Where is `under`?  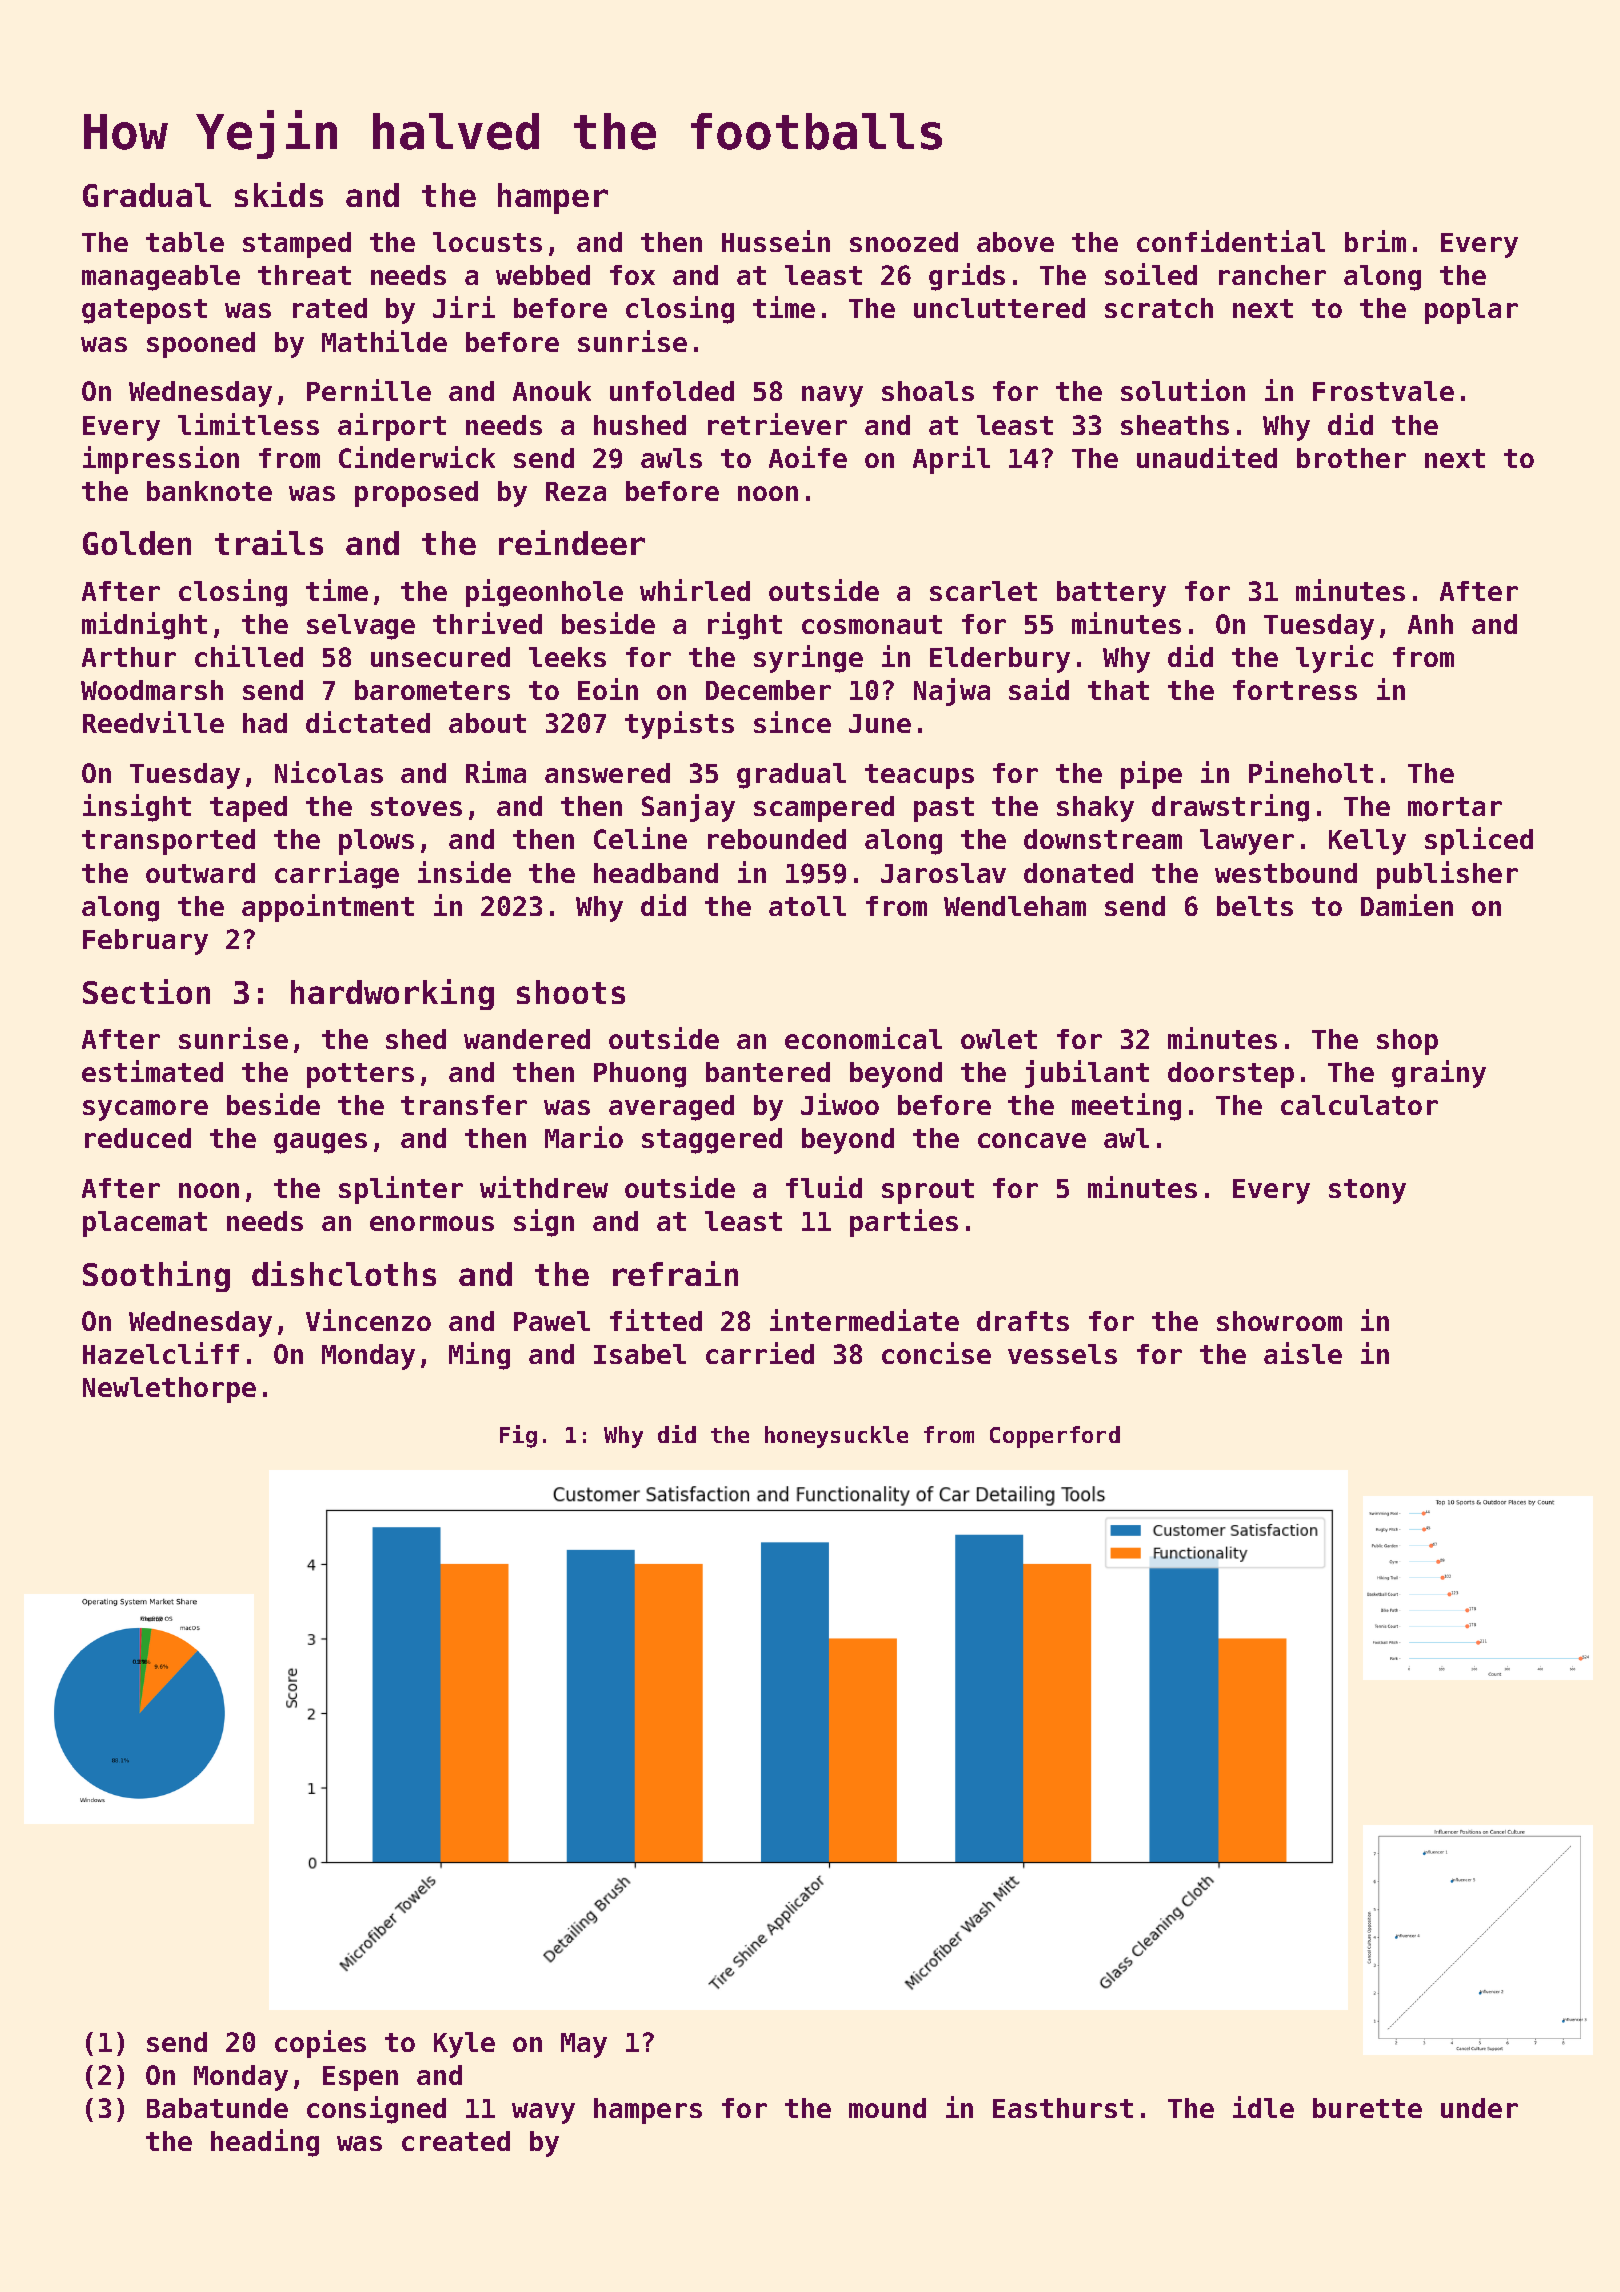 under is located at coordinates (1479, 2108).
